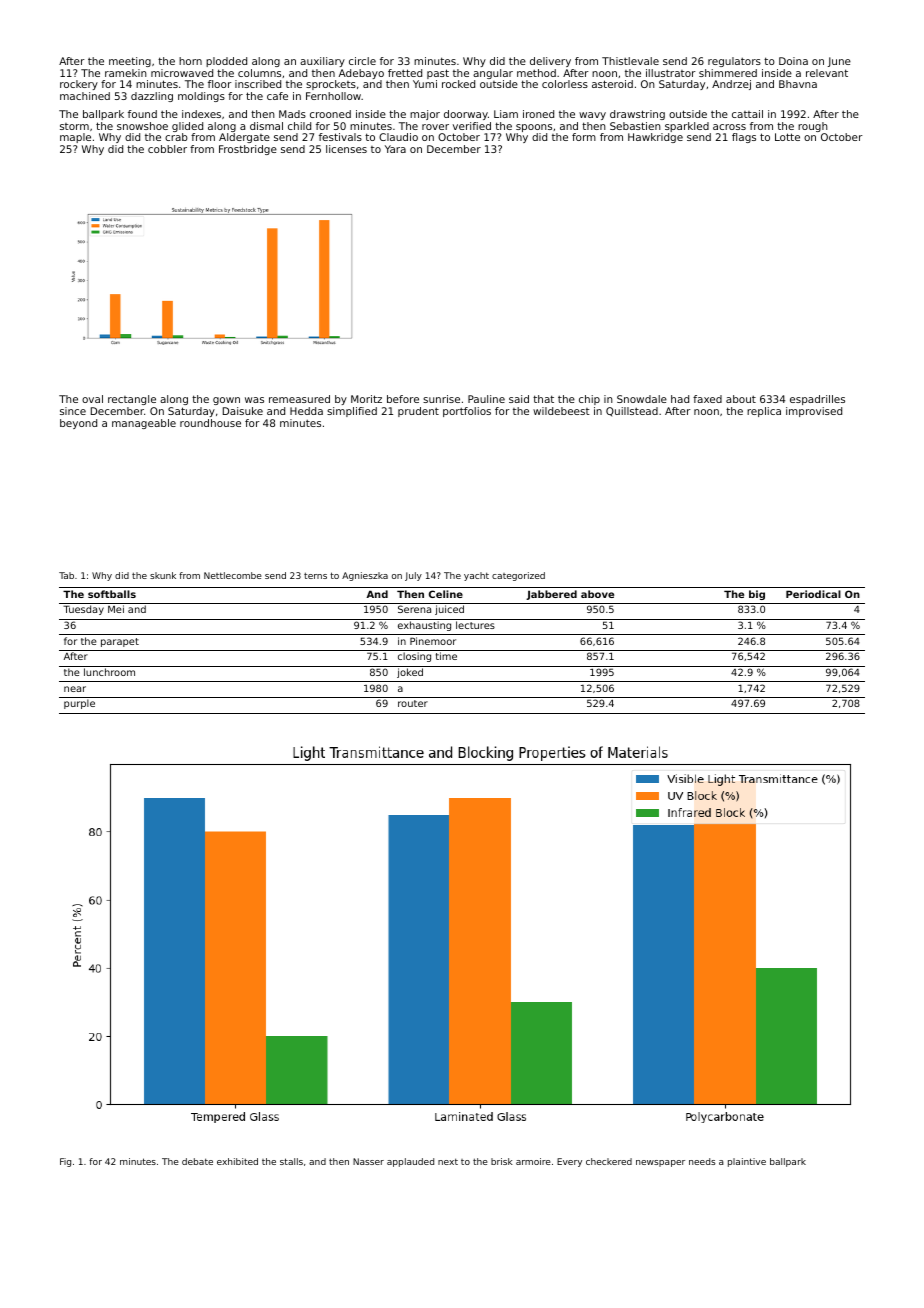 This screenshot has width=924, height=1308. Describe the element at coordinates (502, 1161) in the screenshot. I see `brisk` at that location.
